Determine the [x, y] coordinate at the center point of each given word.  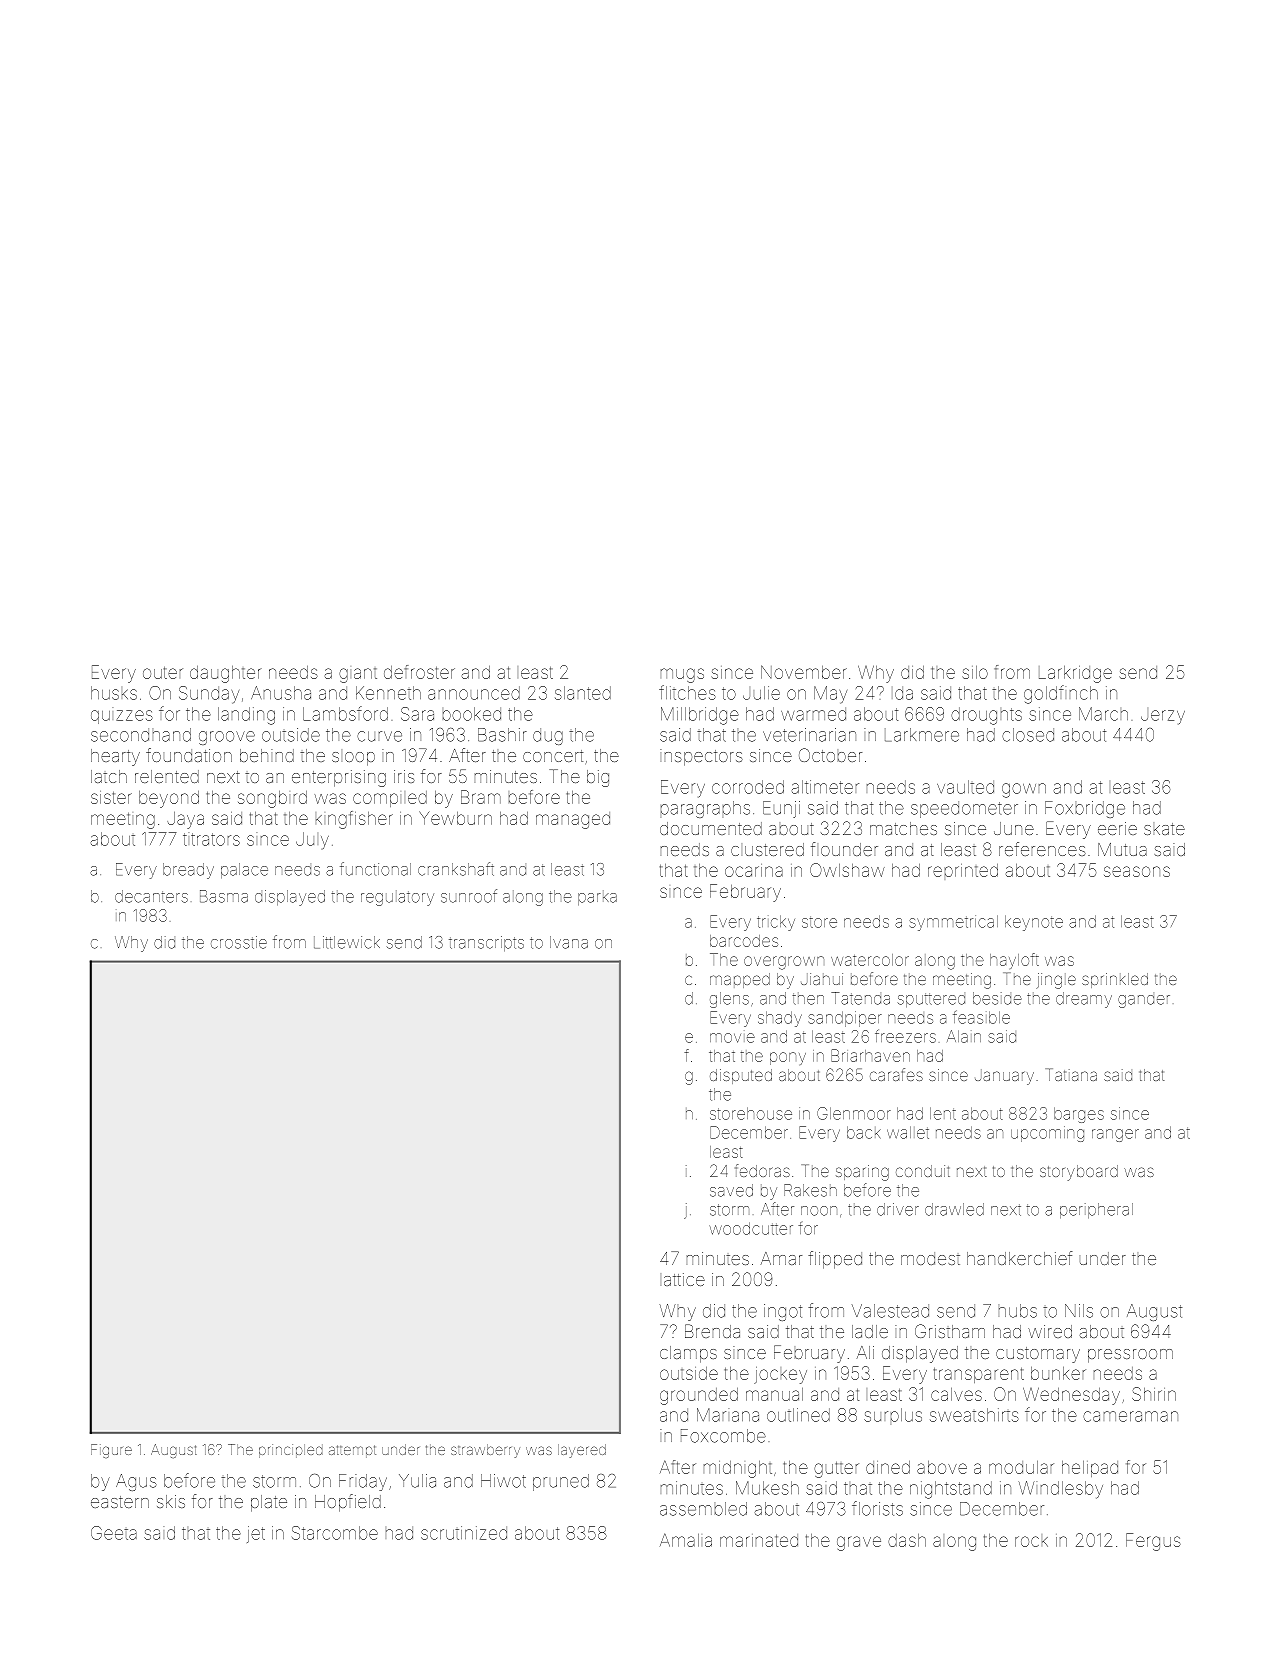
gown [1024, 790]
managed [573, 820]
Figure [111, 1451]
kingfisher [354, 820]
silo [975, 672]
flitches [687, 692]
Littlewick [347, 942]
